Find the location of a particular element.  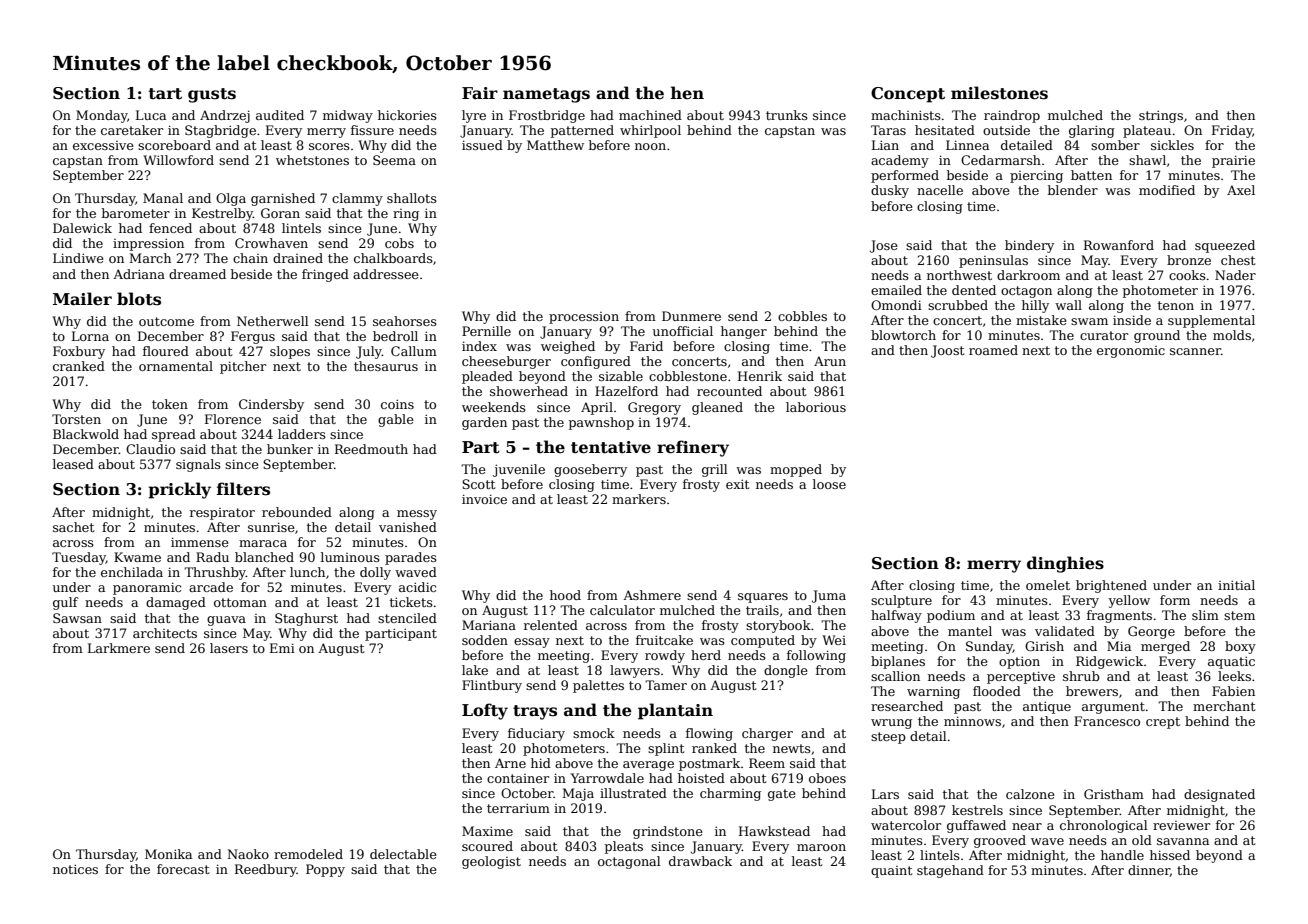

Fair is located at coordinates (480, 93).
